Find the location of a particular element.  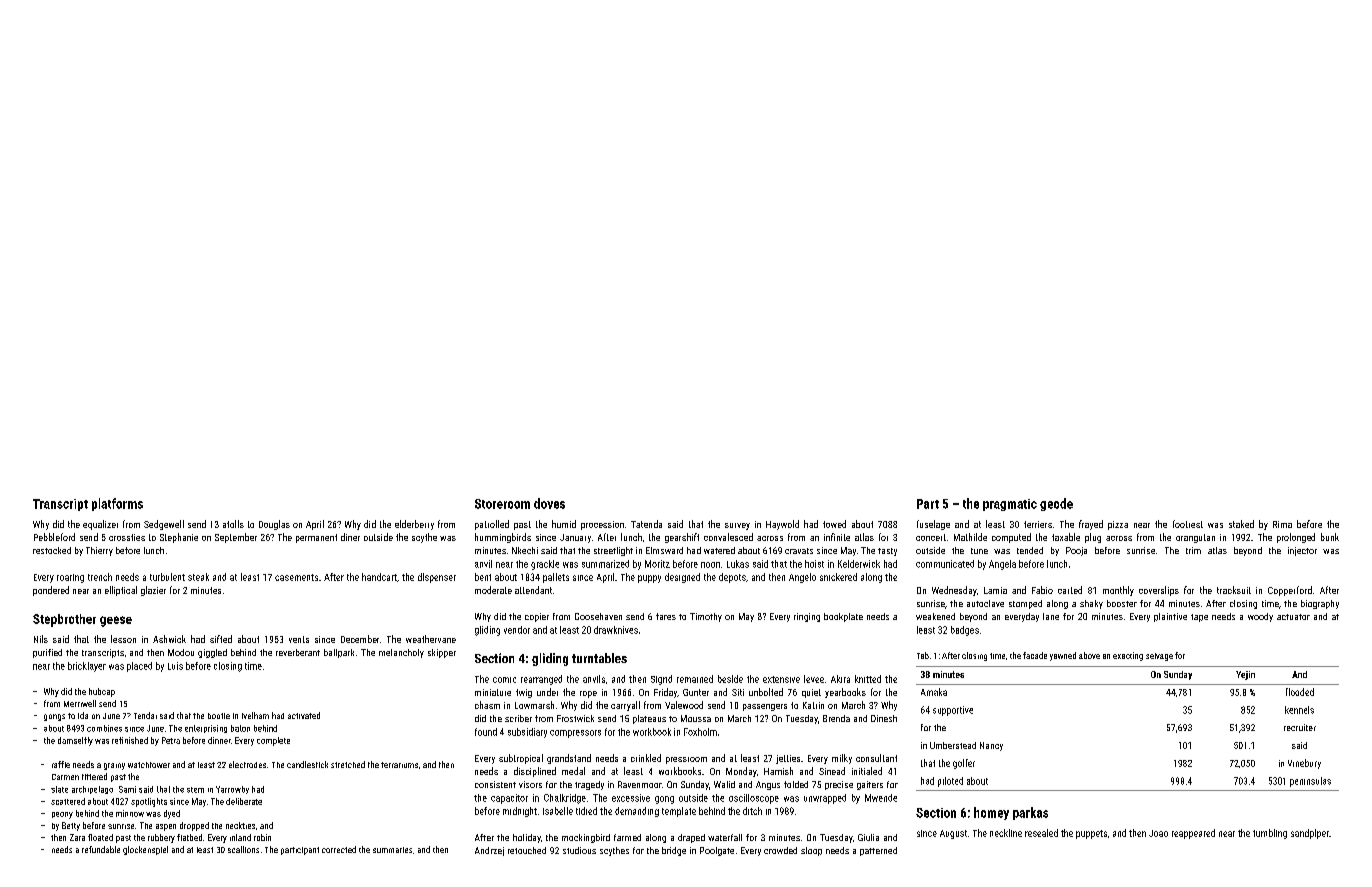

corrected is located at coordinates (339, 849).
